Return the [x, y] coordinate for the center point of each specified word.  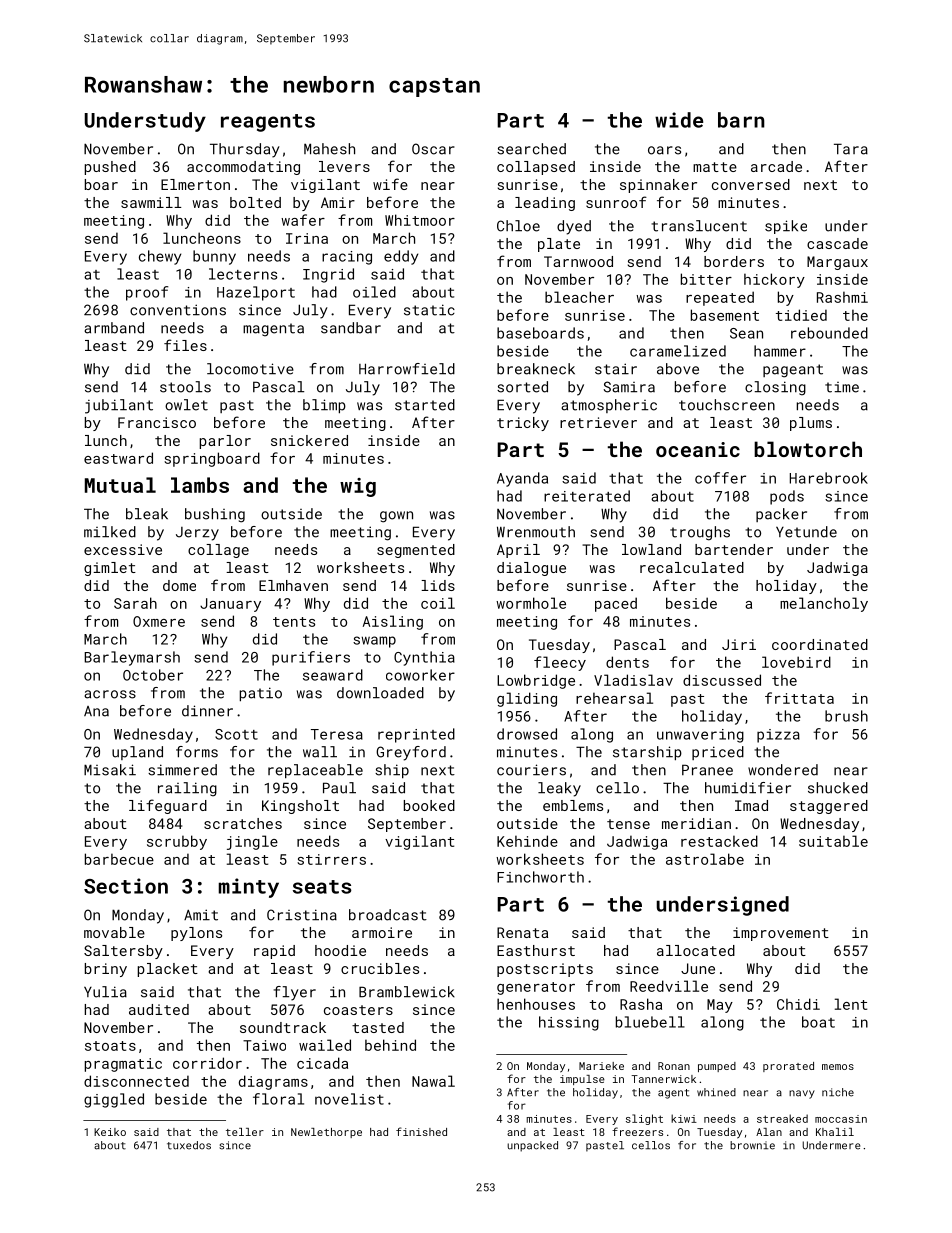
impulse [582, 1080]
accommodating [243, 168]
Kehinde [527, 841]
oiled [374, 292]
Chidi [798, 1004]
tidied [801, 315]
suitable [833, 841]
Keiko [110, 1132]
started [425, 405]
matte [715, 167]
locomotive [250, 369]
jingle [252, 842]
